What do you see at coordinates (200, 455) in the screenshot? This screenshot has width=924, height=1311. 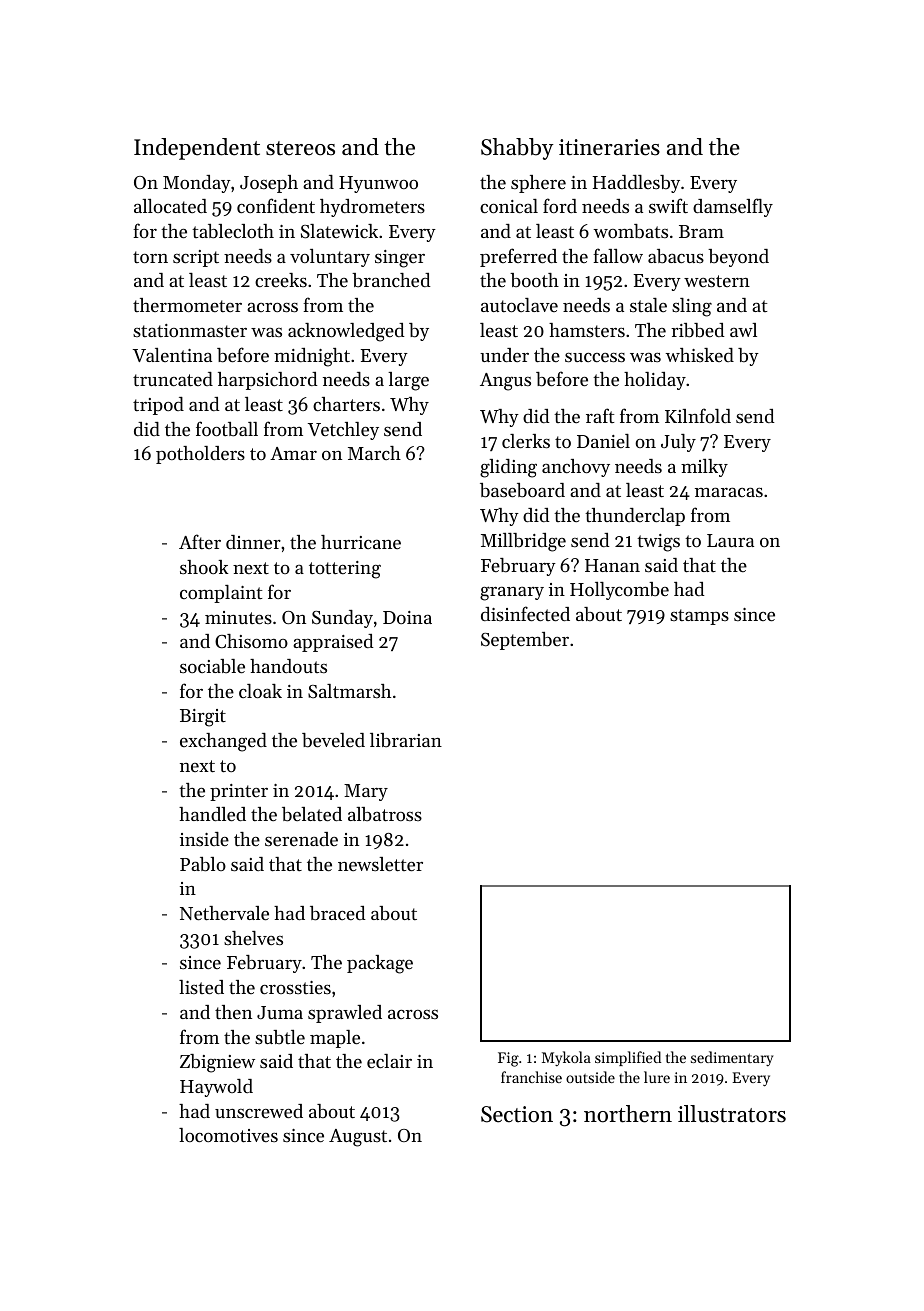 I see `potholders` at bounding box center [200, 455].
